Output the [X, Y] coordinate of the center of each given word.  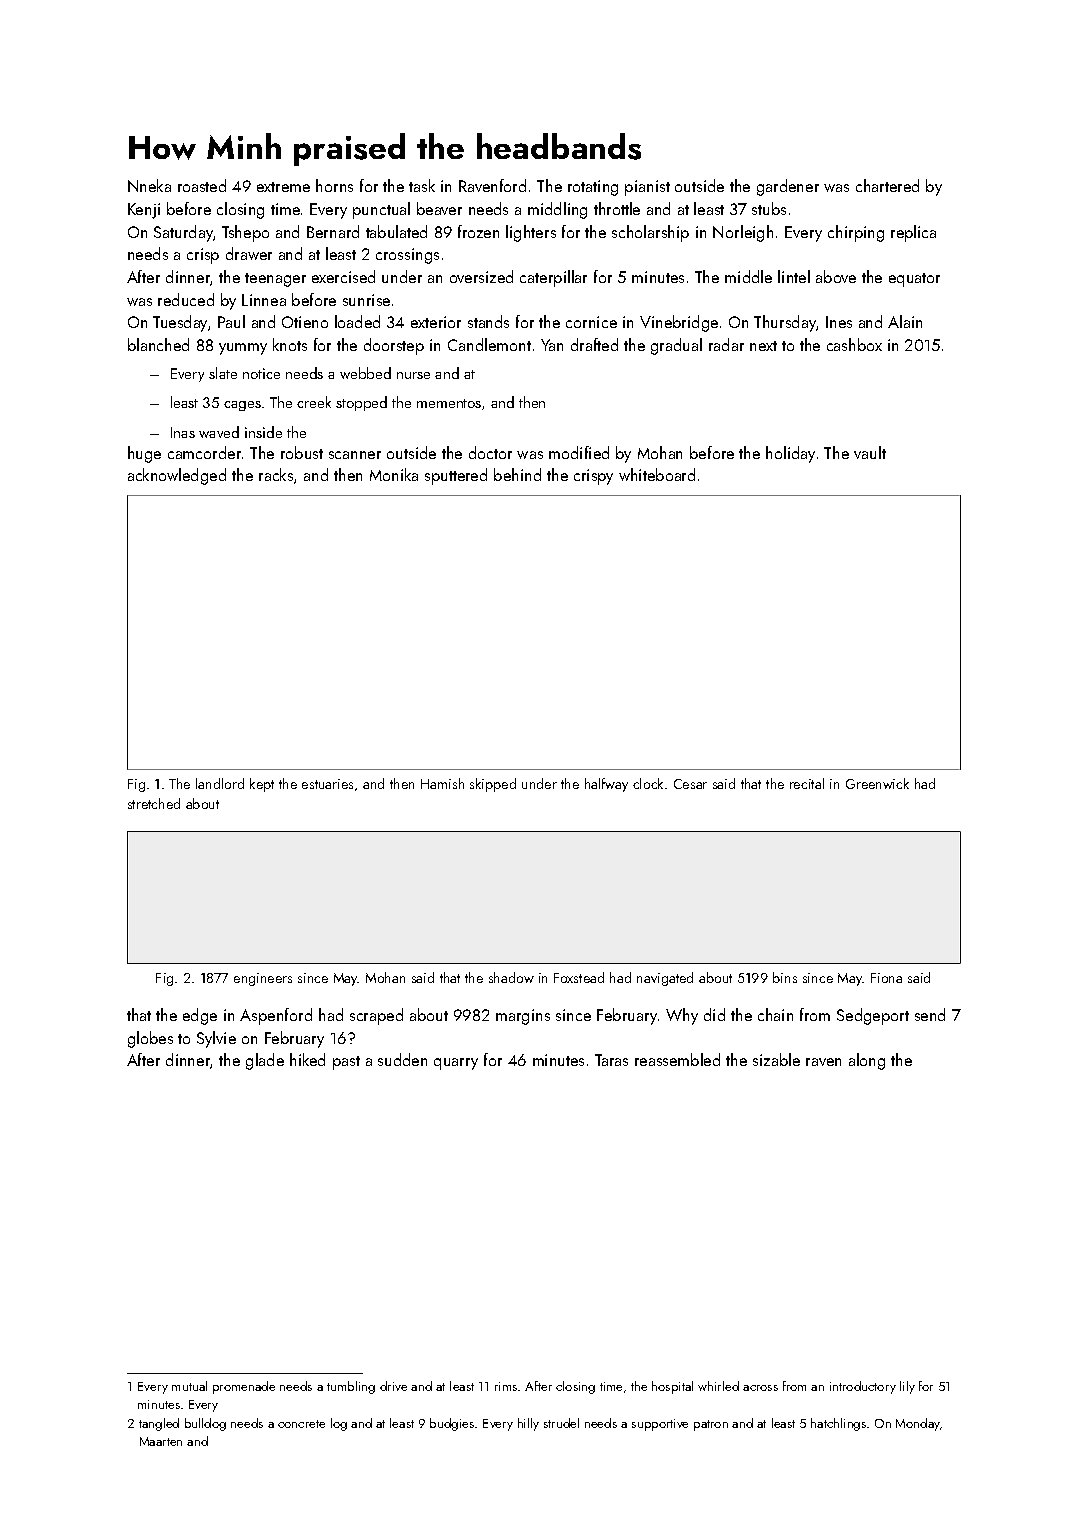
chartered [887, 185]
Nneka [149, 185]
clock [648, 783]
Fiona [886, 978]
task [422, 185]
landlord [220, 783]
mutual [189, 1386]
